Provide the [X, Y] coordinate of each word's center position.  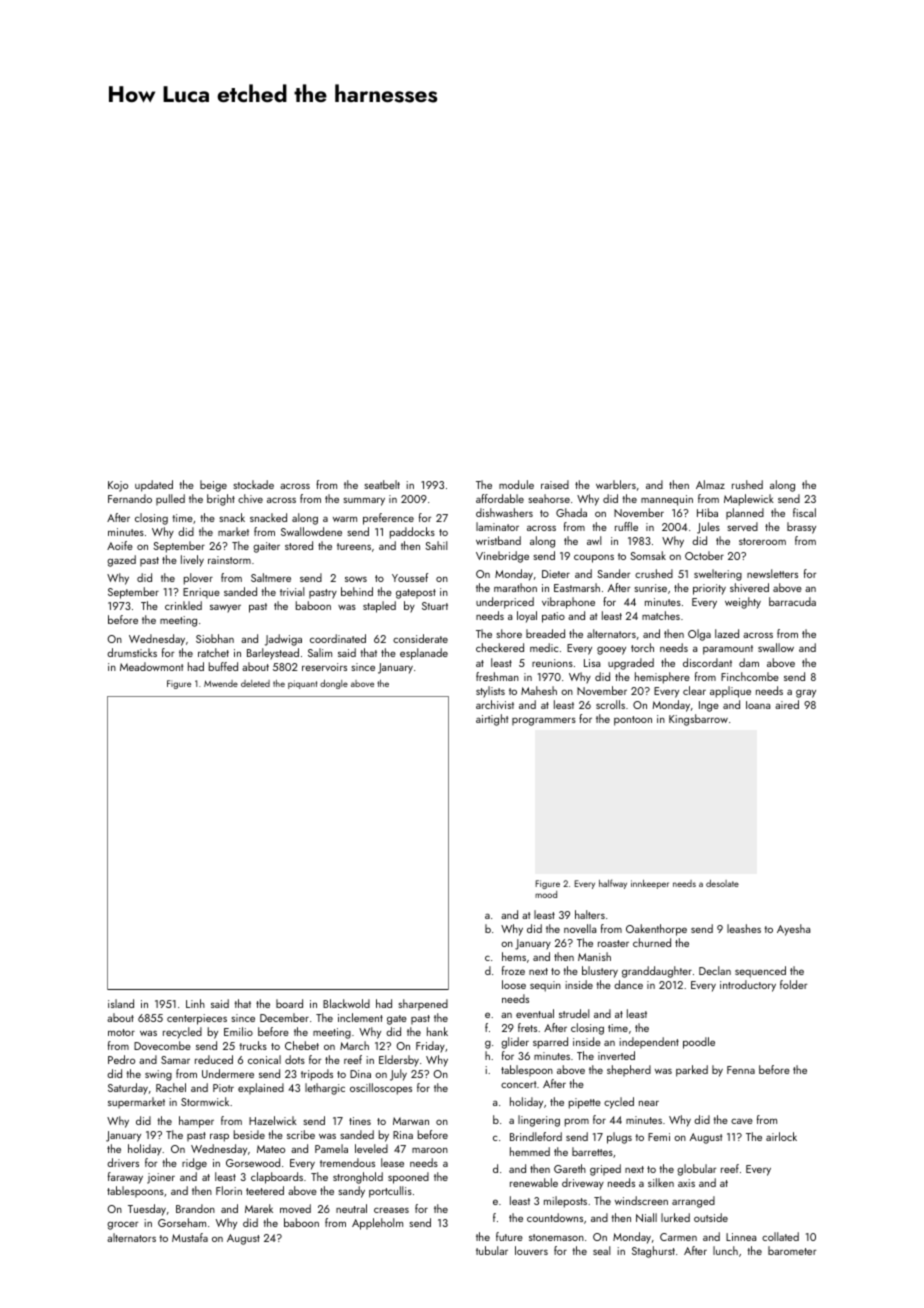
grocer [123, 1225]
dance [628, 984]
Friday [430, 1047]
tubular [492, 1250]
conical [264, 1059]
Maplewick [749, 500]
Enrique [201, 593]
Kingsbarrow [698, 720]
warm [345, 519]
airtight [492, 720]
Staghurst [653, 1252]
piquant [302, 684]
